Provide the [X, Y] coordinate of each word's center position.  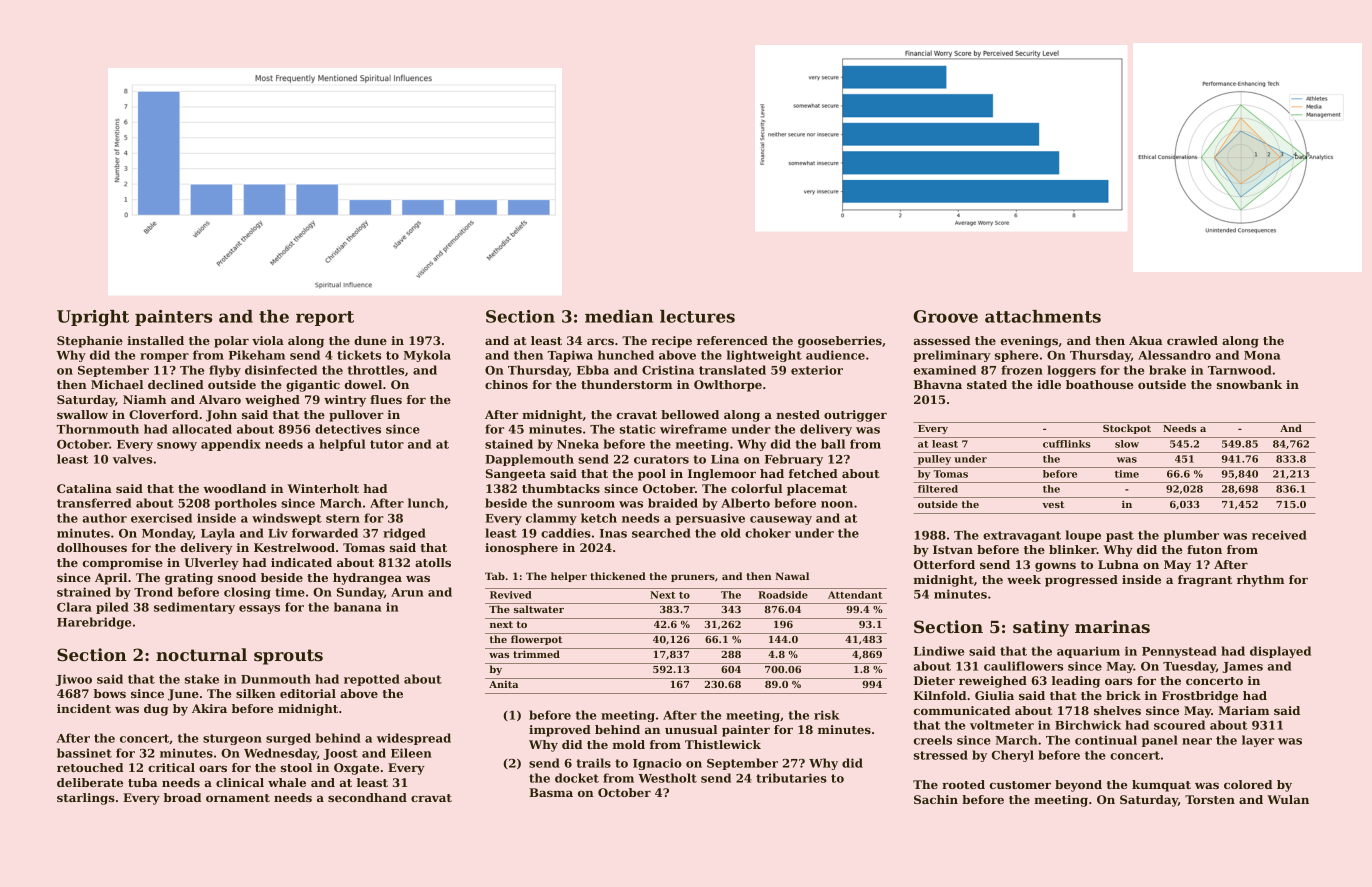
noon [837, 504]
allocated [202, 429]
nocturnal [201, 654]
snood [237, 577]
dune [370, 340]
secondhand [367, 797]
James [1242, 667]
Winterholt [323, 488]
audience [835, 355]
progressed [1081, 581]
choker [768, 533]
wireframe [693, 429]
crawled [1192, 340]
